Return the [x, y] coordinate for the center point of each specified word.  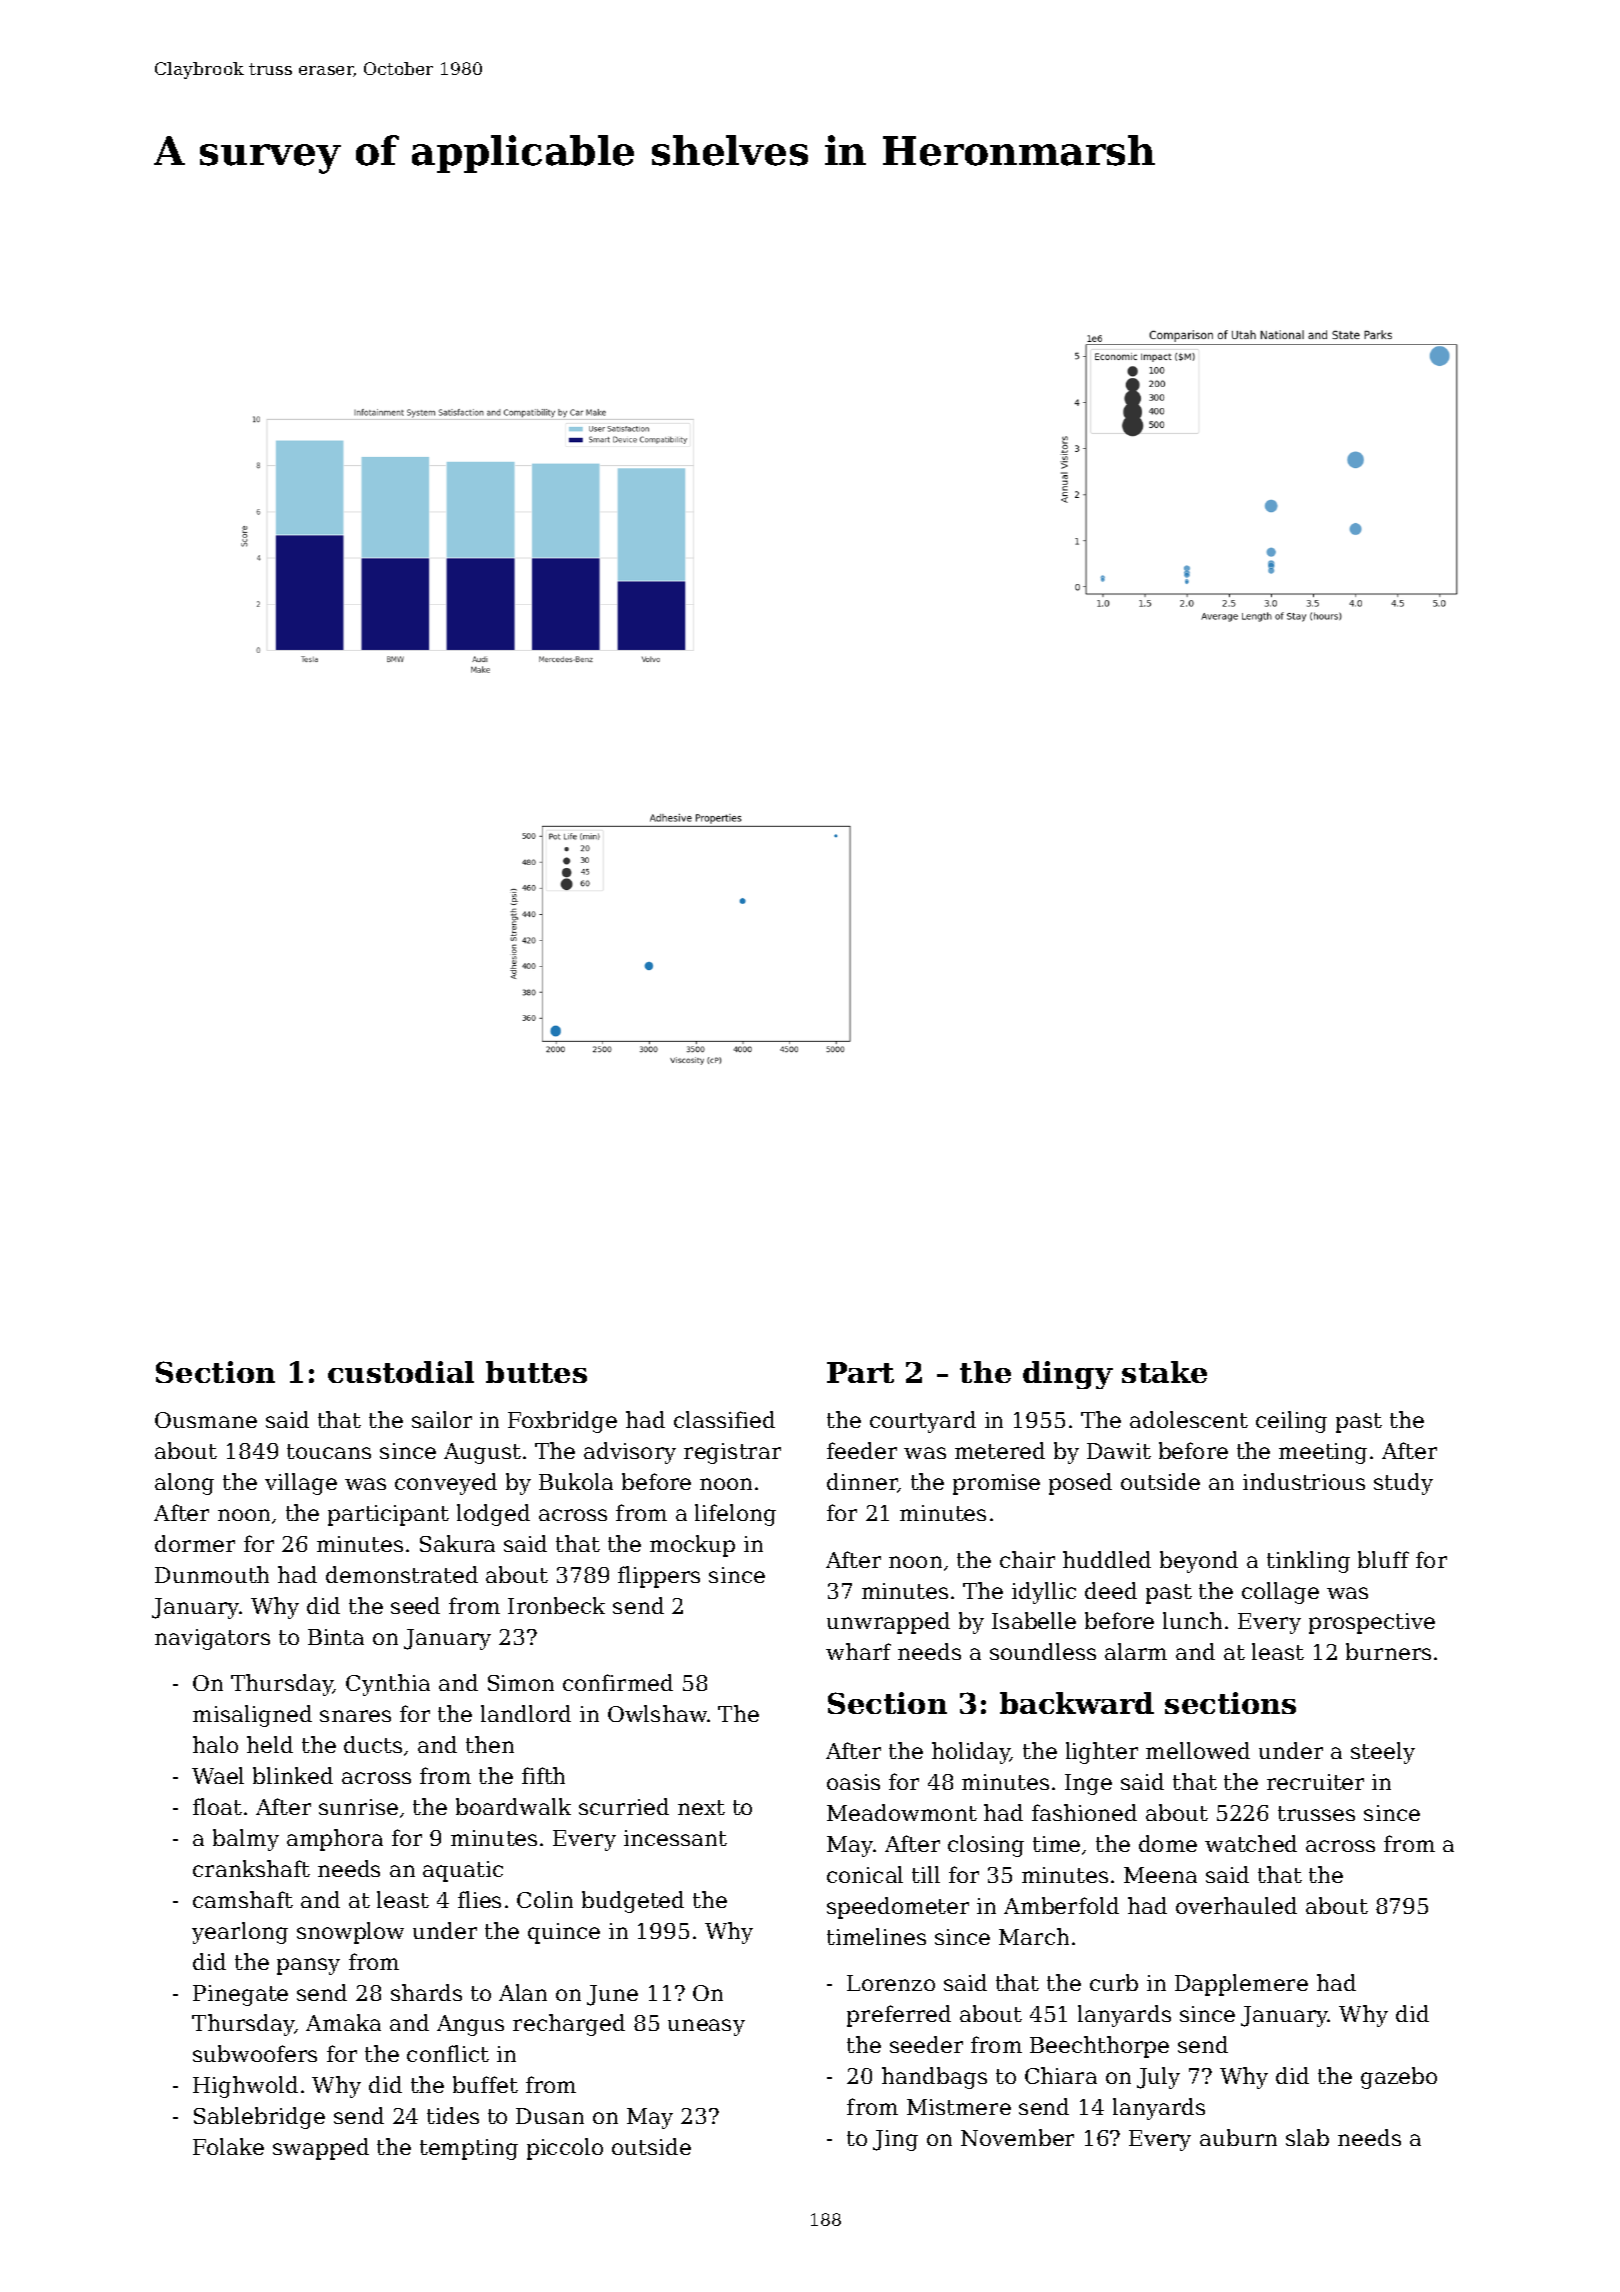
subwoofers [255, 2053]
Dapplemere [1241, 1985]
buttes [536, 1372]
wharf [858, 1651]
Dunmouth [212, 1574]
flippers [659, 1577]
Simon [521, 1683]
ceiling [1291, 1422]
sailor [442, 1419]
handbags [934, 2078]
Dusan [550, 2116]
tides [453, 2115]
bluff [1383, 1559]
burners [1388, 1651]
